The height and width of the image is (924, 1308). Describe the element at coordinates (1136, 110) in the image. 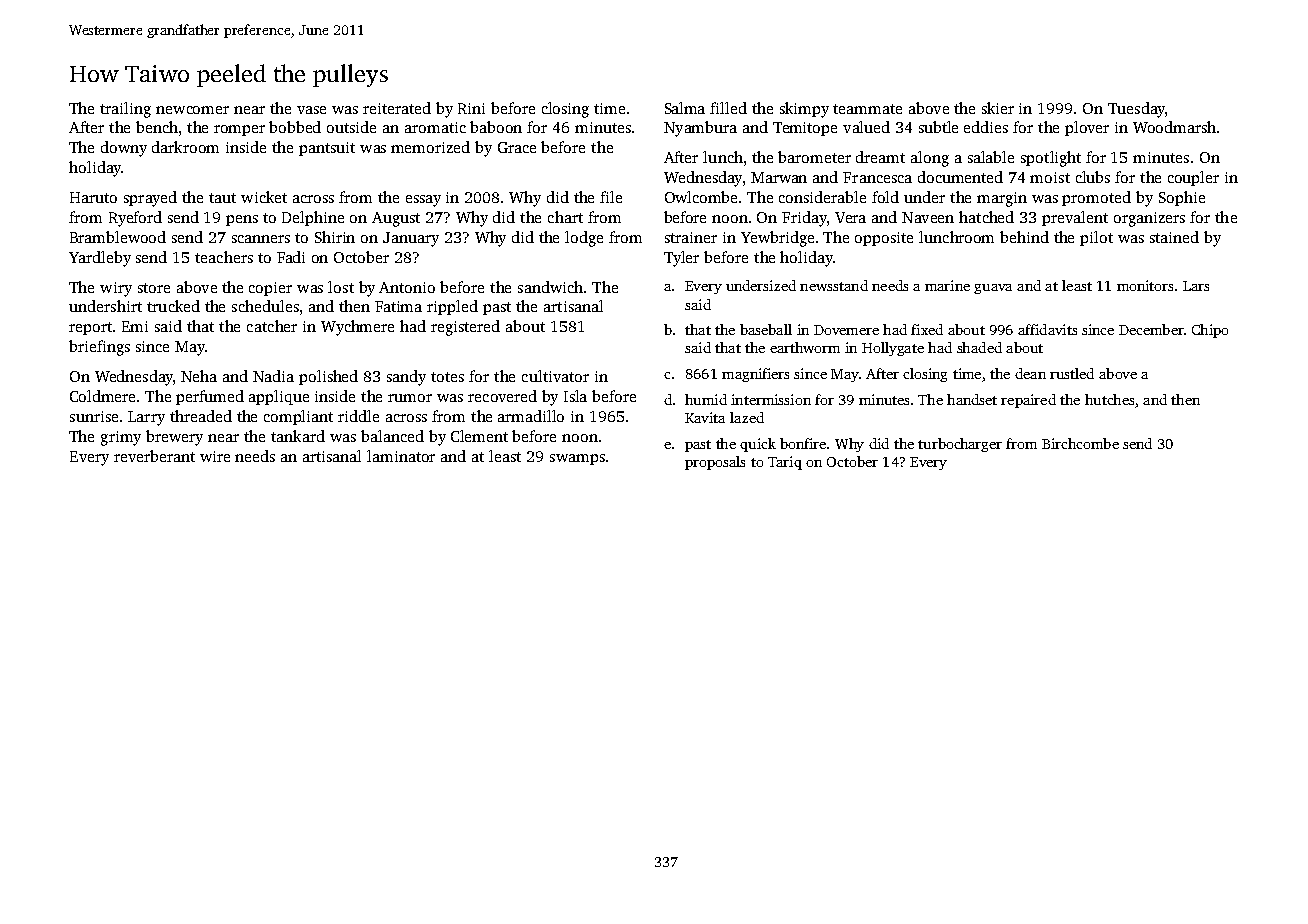

I see `Tuesday` at that location.
